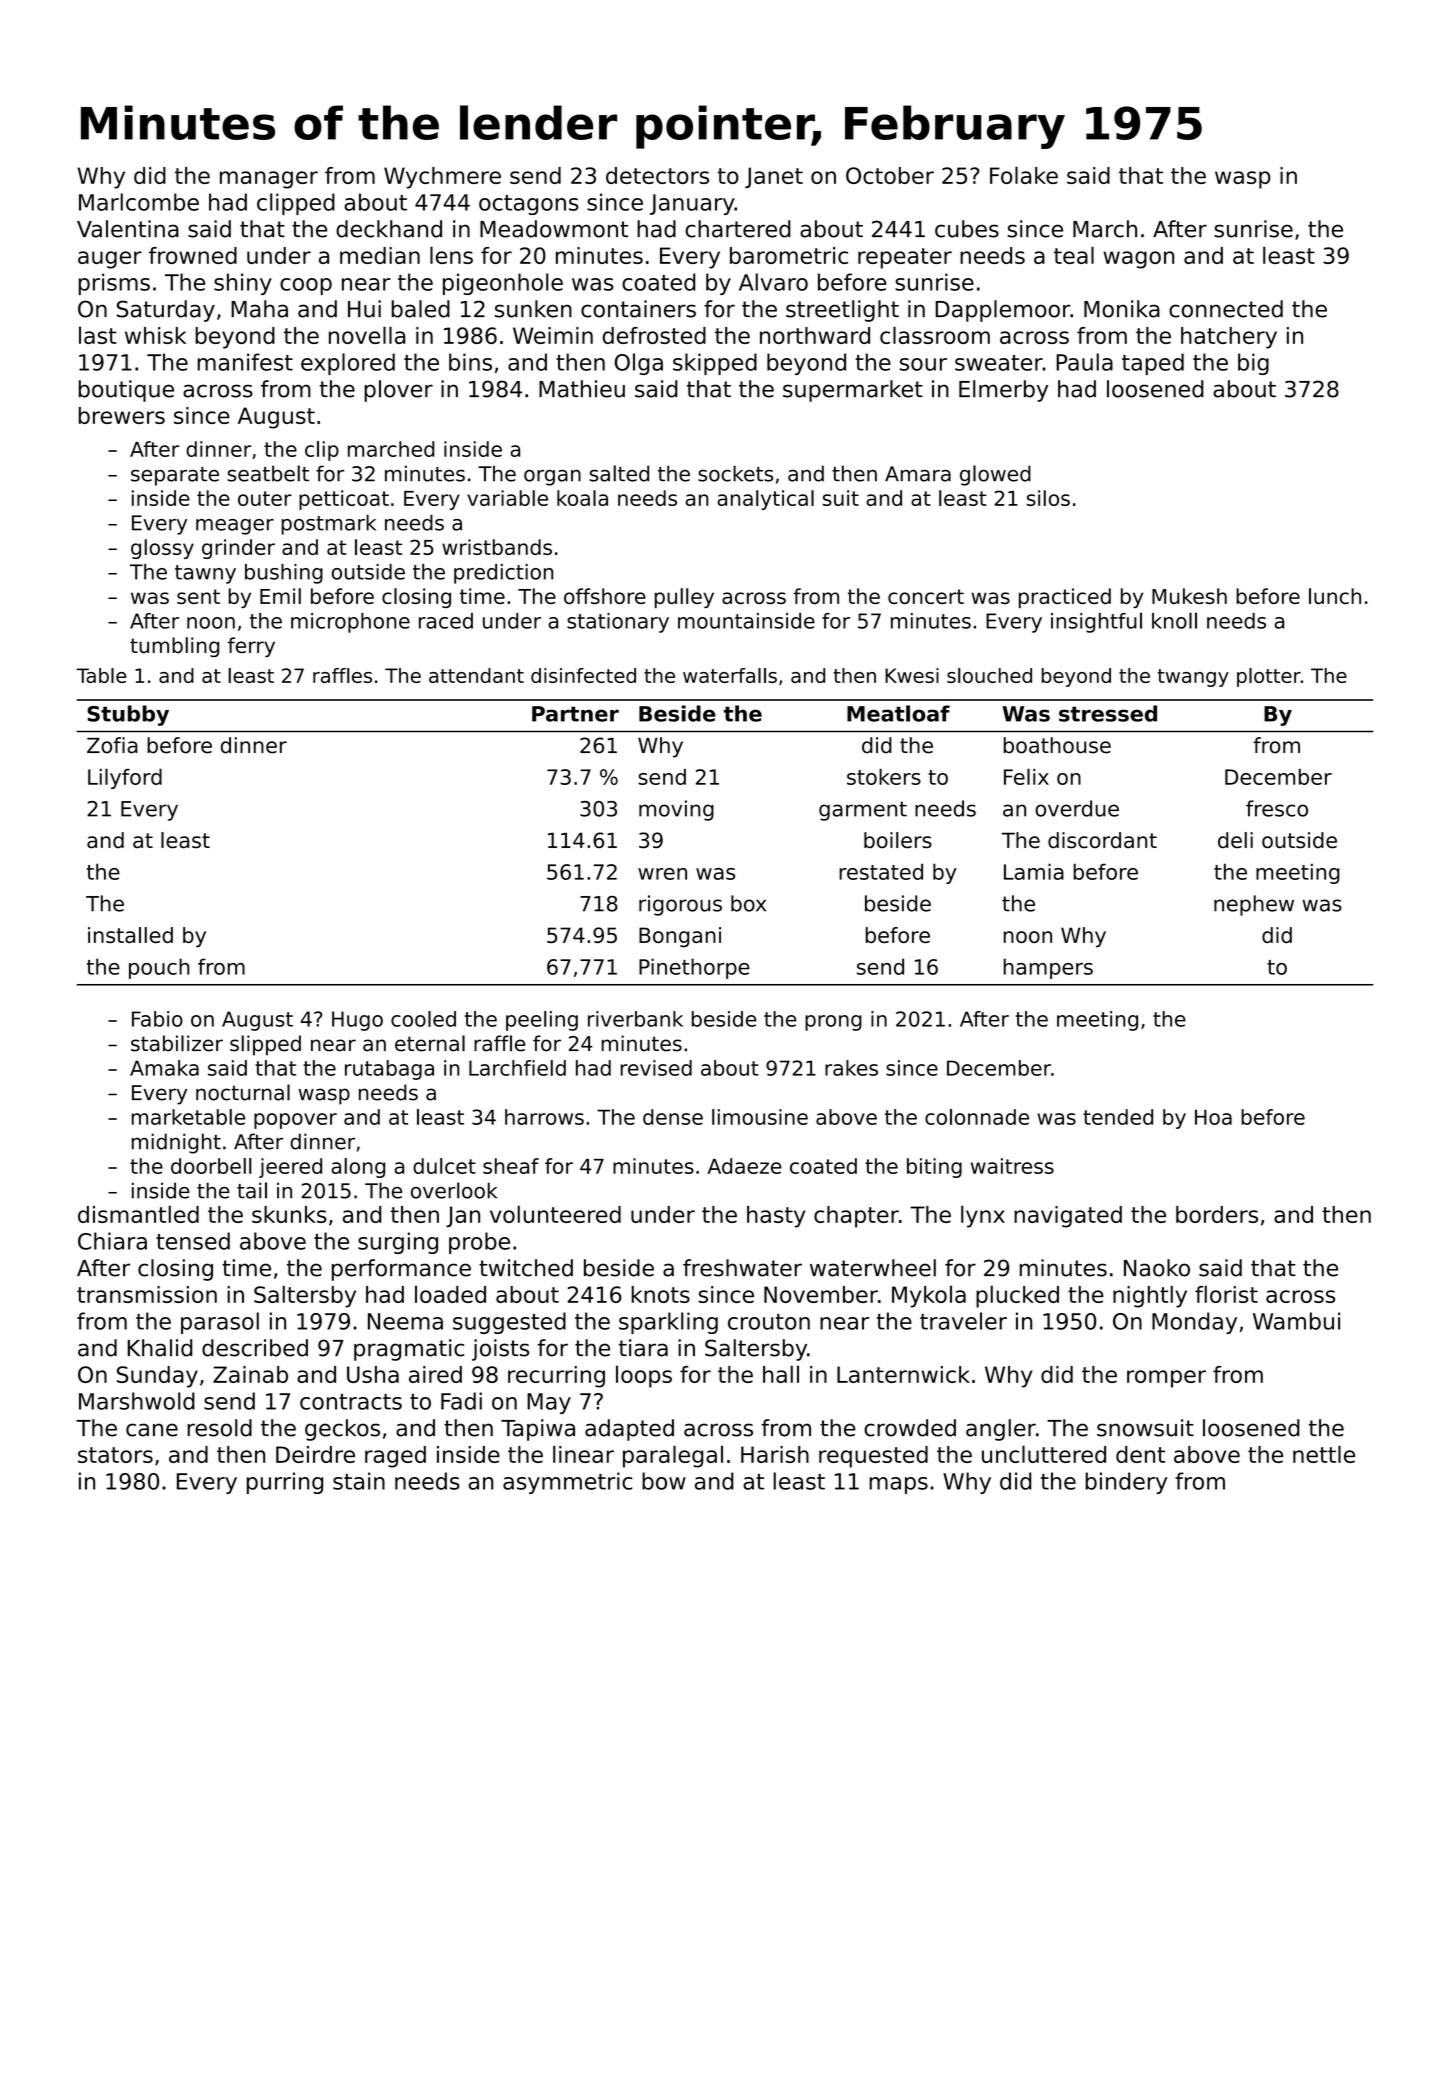 Image resolution: width=1450 pixels, height=2100 pixels. Describe the element at coordinates (255, 1348) in the screenshot. I see `described` at that location.
